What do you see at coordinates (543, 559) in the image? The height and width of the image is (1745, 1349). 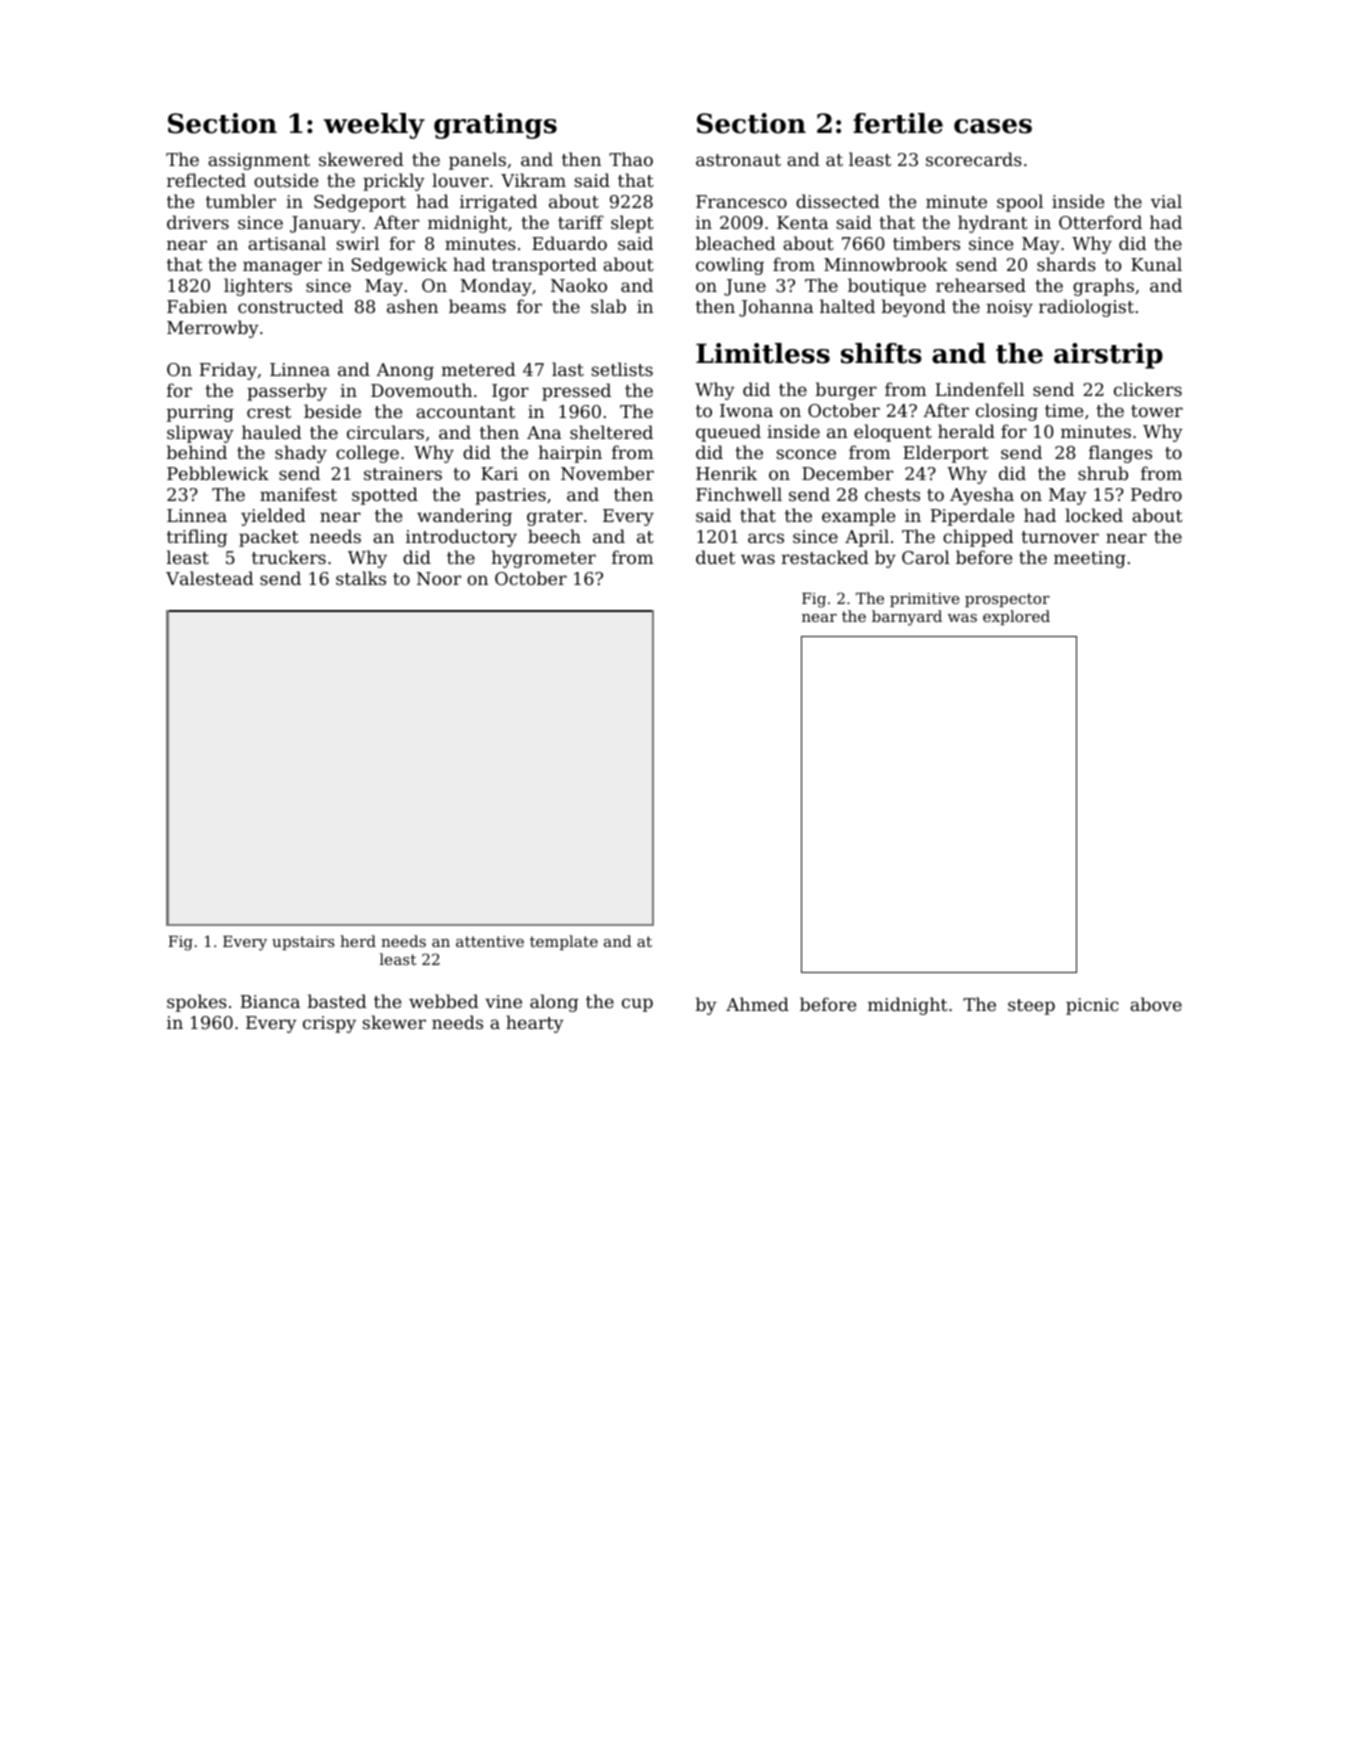 I see `hygrometer` at bounding box center [543, 559].
